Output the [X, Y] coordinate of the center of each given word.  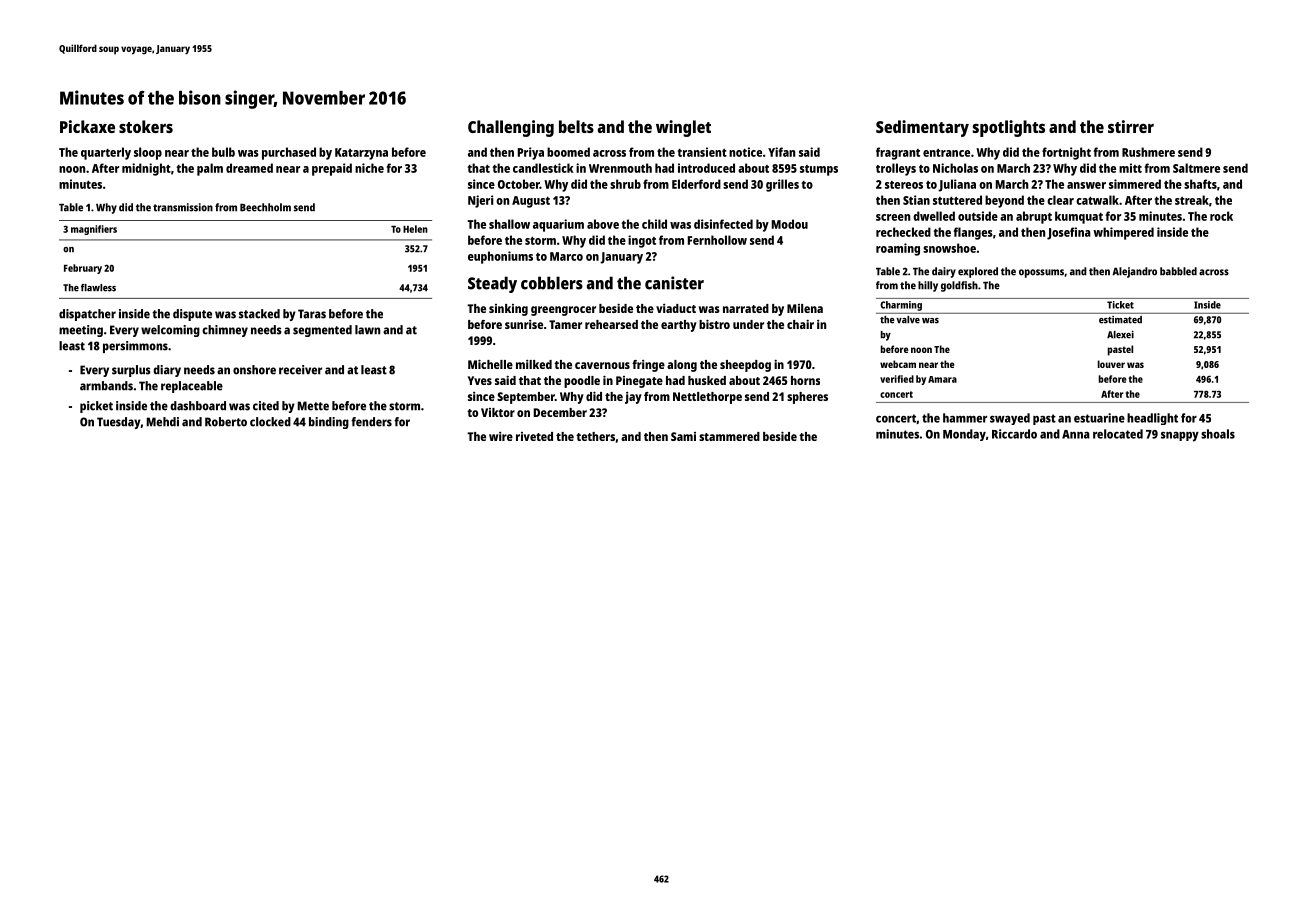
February [83, 269]
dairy [944, 272]
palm [210, 169]
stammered [729, 436]
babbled [1178, 271]
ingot [642, 241]
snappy [1180, 437]
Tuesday [119, 423]
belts [576, 126]
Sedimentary [922, 128]
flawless [98, 288]
